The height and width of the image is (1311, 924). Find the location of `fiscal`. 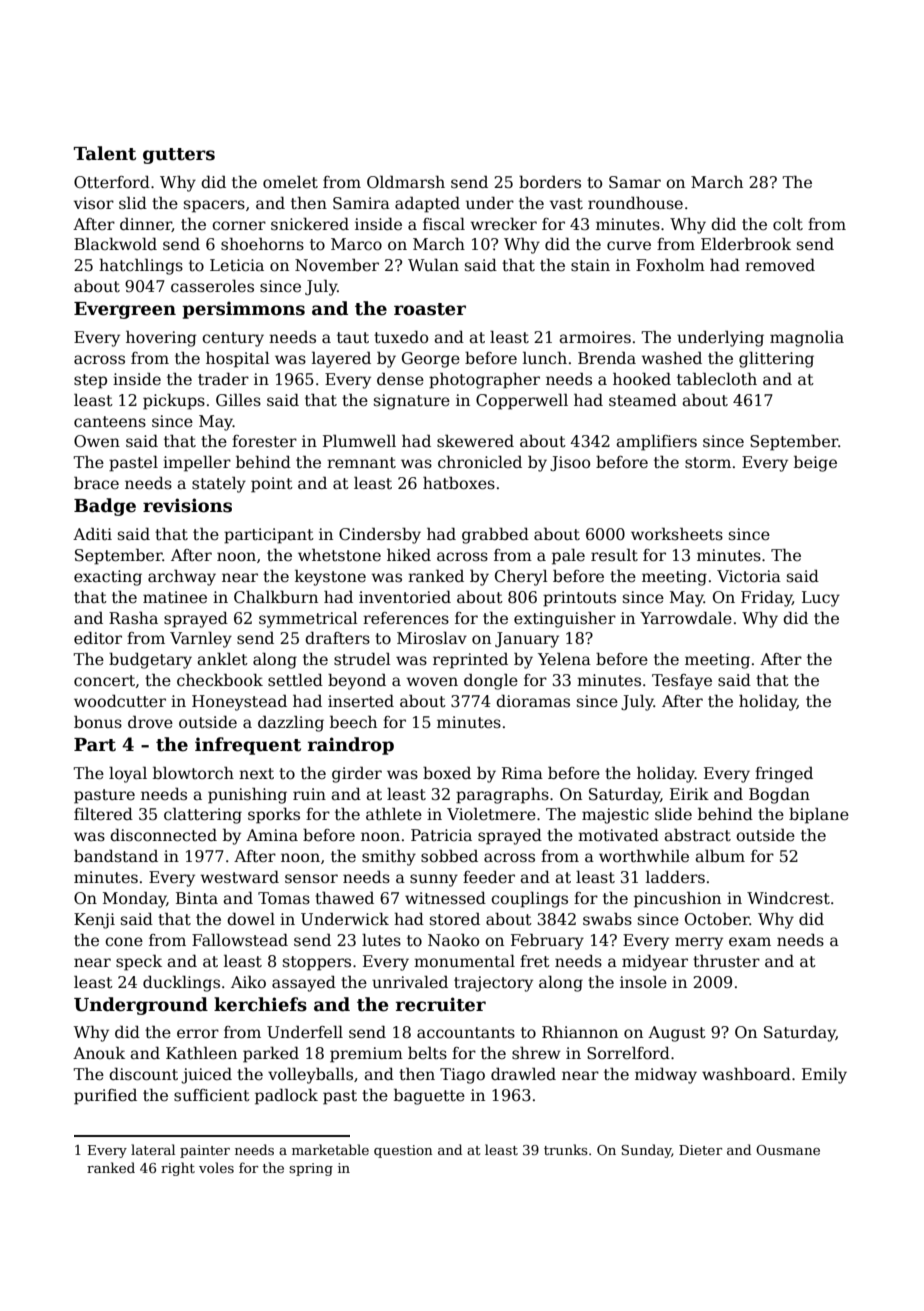

fiscal is located at coordinates (444, 224).
